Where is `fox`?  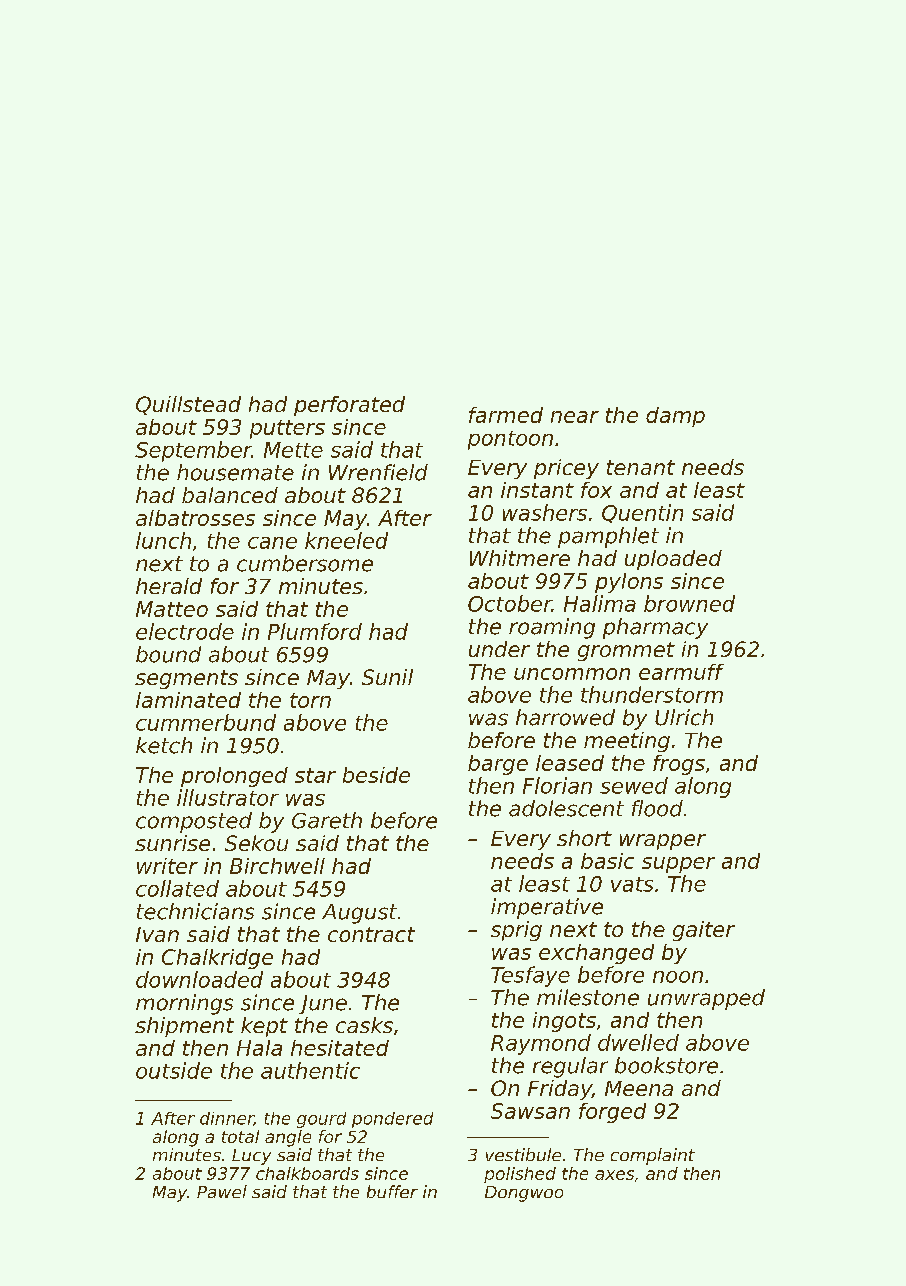
fox is located at coordinates (596, 490).
